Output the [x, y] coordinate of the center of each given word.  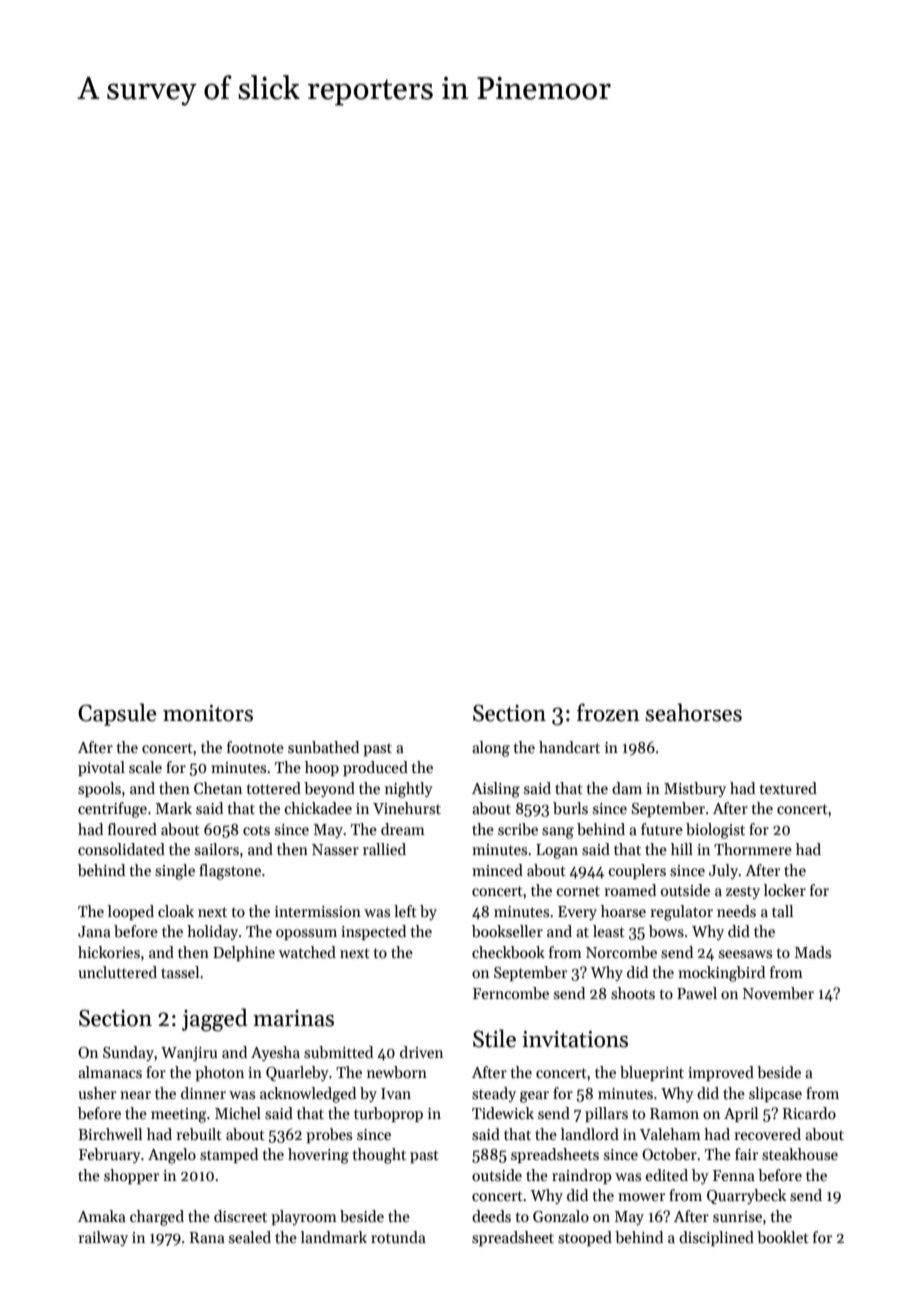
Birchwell [110, 1134]
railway [103, 1238]
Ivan [396, 1093]
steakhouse [800, 1154]
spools [99, 789]
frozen [608, 712]
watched [307, 952]
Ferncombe [511, 993]
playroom [304, 1217]
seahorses [693, 712]
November [778, 993]
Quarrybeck [746, 1196]
